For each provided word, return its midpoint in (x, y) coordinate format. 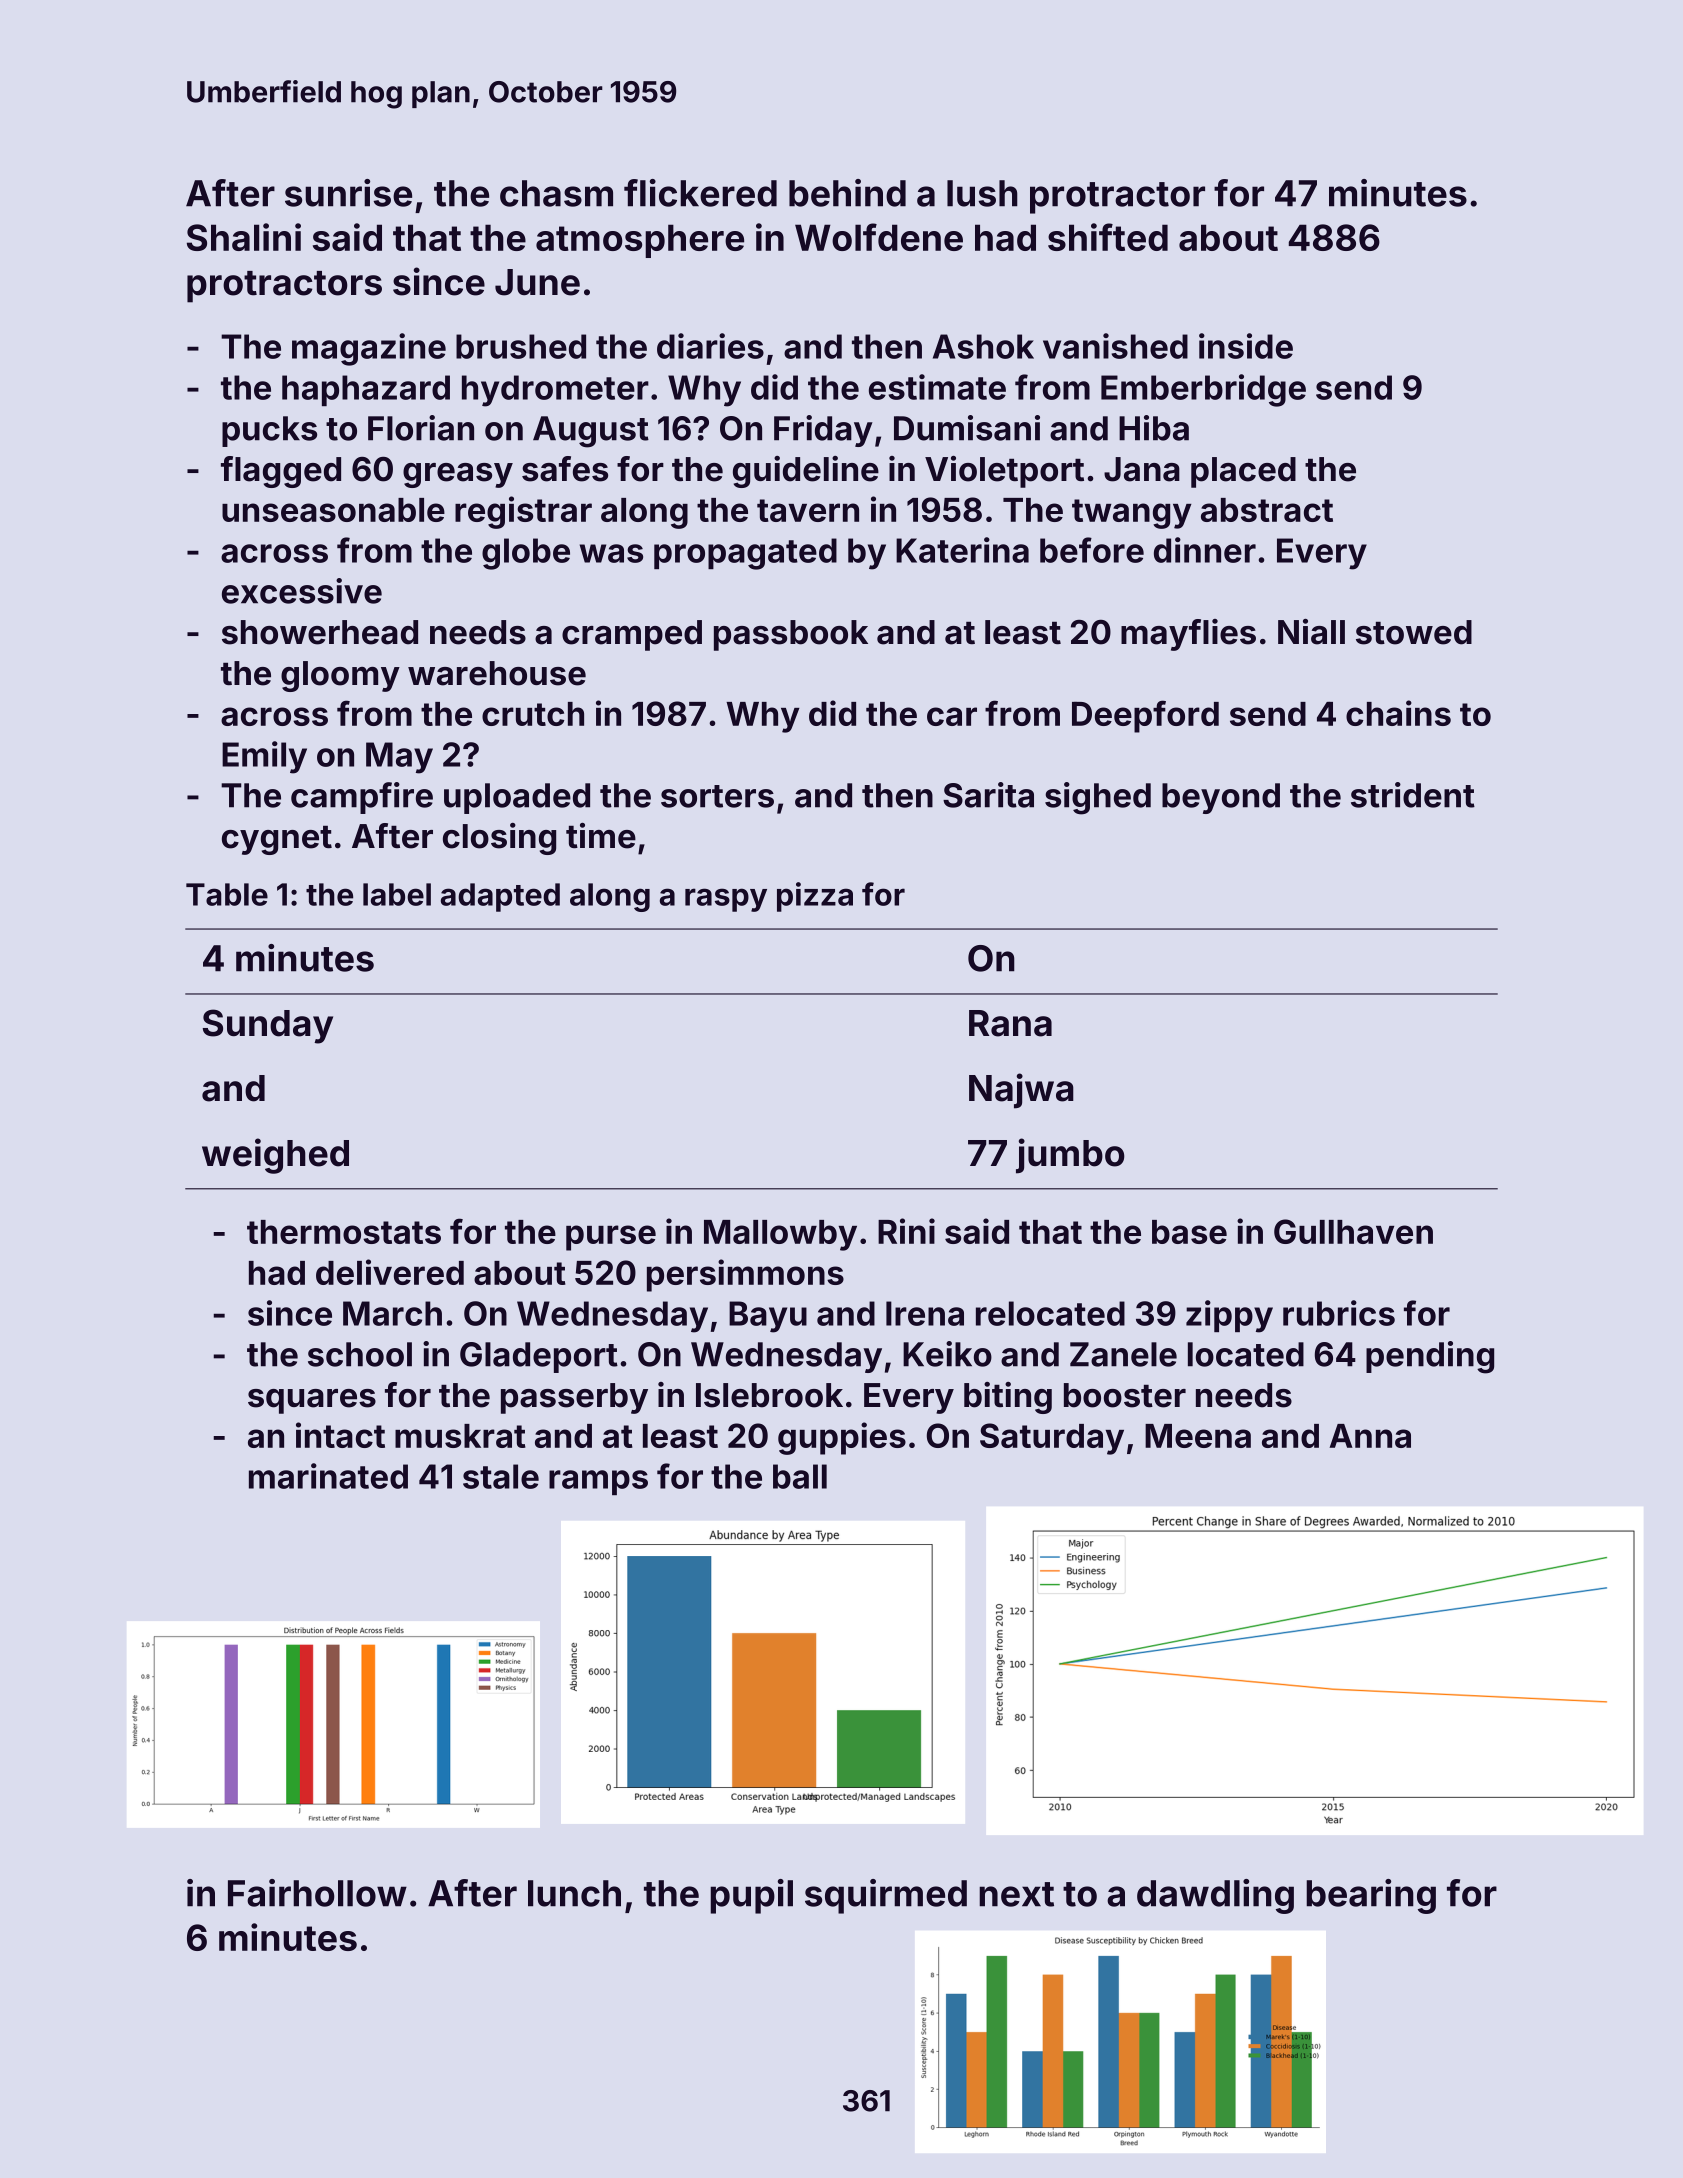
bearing (1371, 1896)
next (1016, 1894)
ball (800, 1476)
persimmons (745, 1275)
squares (312, 1401)
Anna (1370, 1436)
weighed (275, 1156)
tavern (808, 510)
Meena (1198, 1436)
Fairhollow (317, 1893)
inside (1246, 346)
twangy (1132, 514)
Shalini (244, 237)
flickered (700, 193)
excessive (302, 591)
